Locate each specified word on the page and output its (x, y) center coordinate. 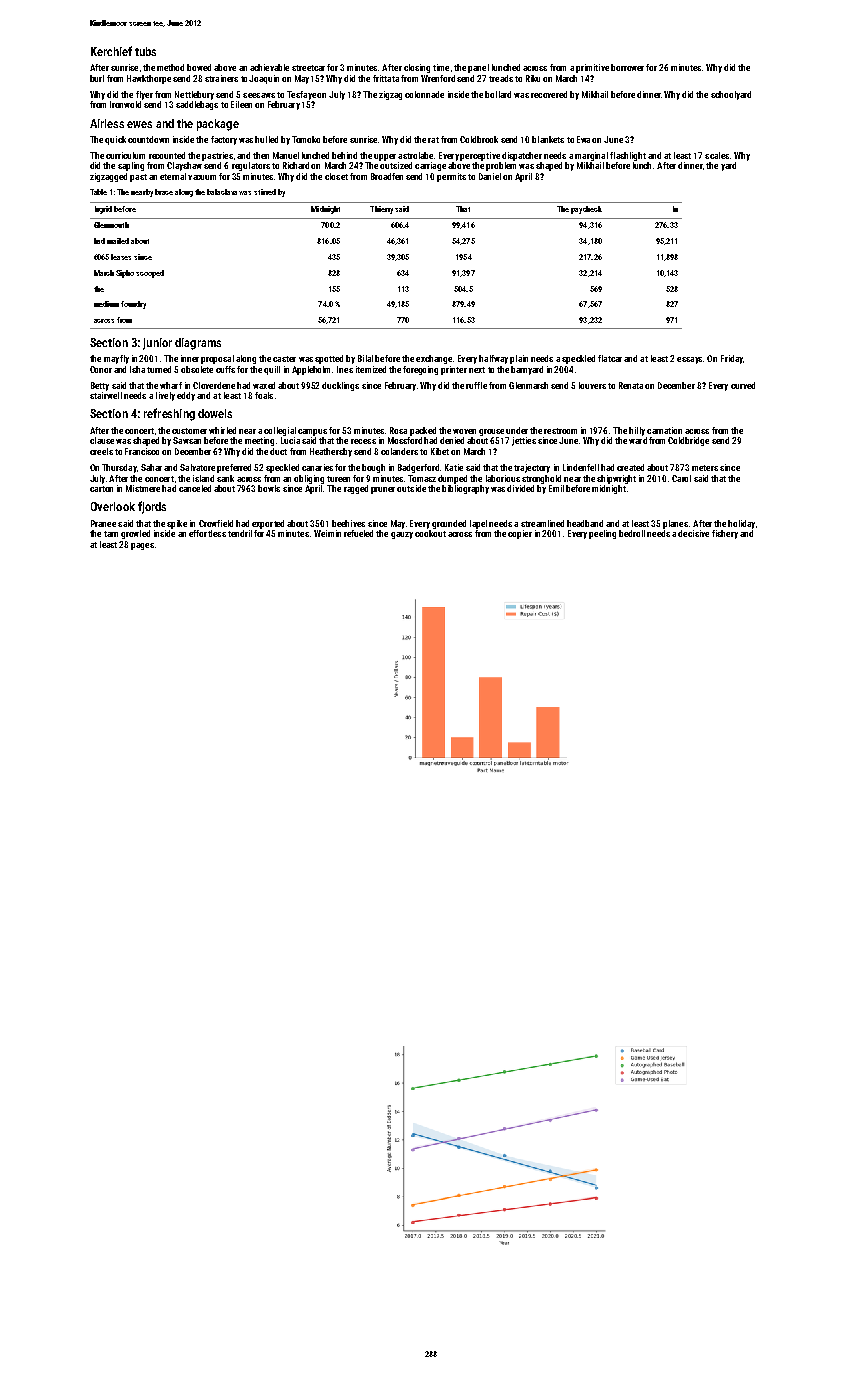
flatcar (610, 358)
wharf (171, 385)
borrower (627, 67)
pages (142, 546)
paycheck (586, 210)
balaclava (222, 192)
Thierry (381, 210)
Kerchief (111, 51)
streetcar (308, 68)
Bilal (365, 358)
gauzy (402, 535)
